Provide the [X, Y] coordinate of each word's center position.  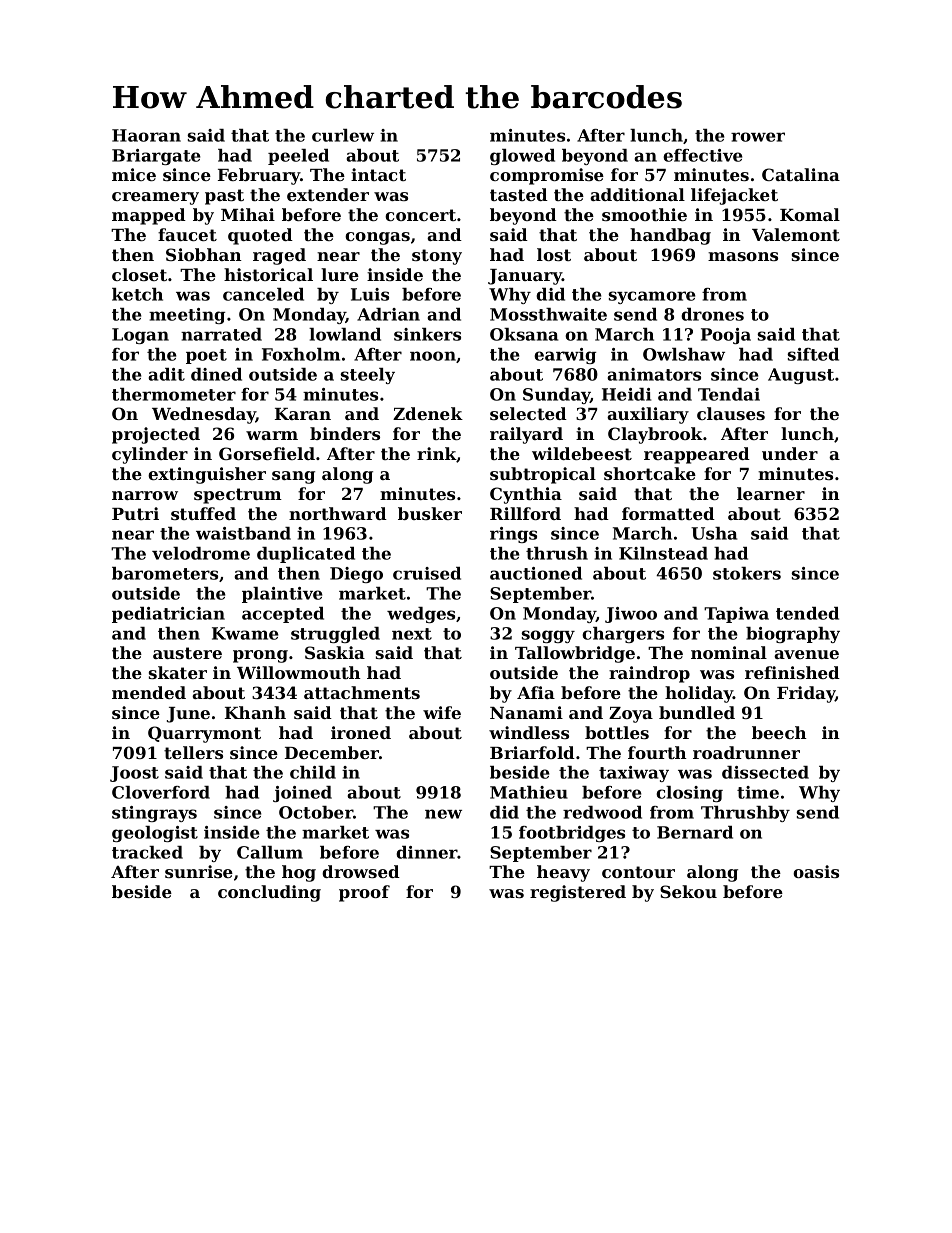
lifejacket [734, 196]
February [259, 176]
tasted [519, 194]
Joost [134, 774]
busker [430, 513]
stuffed [203, 513]
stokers [747, 573]
